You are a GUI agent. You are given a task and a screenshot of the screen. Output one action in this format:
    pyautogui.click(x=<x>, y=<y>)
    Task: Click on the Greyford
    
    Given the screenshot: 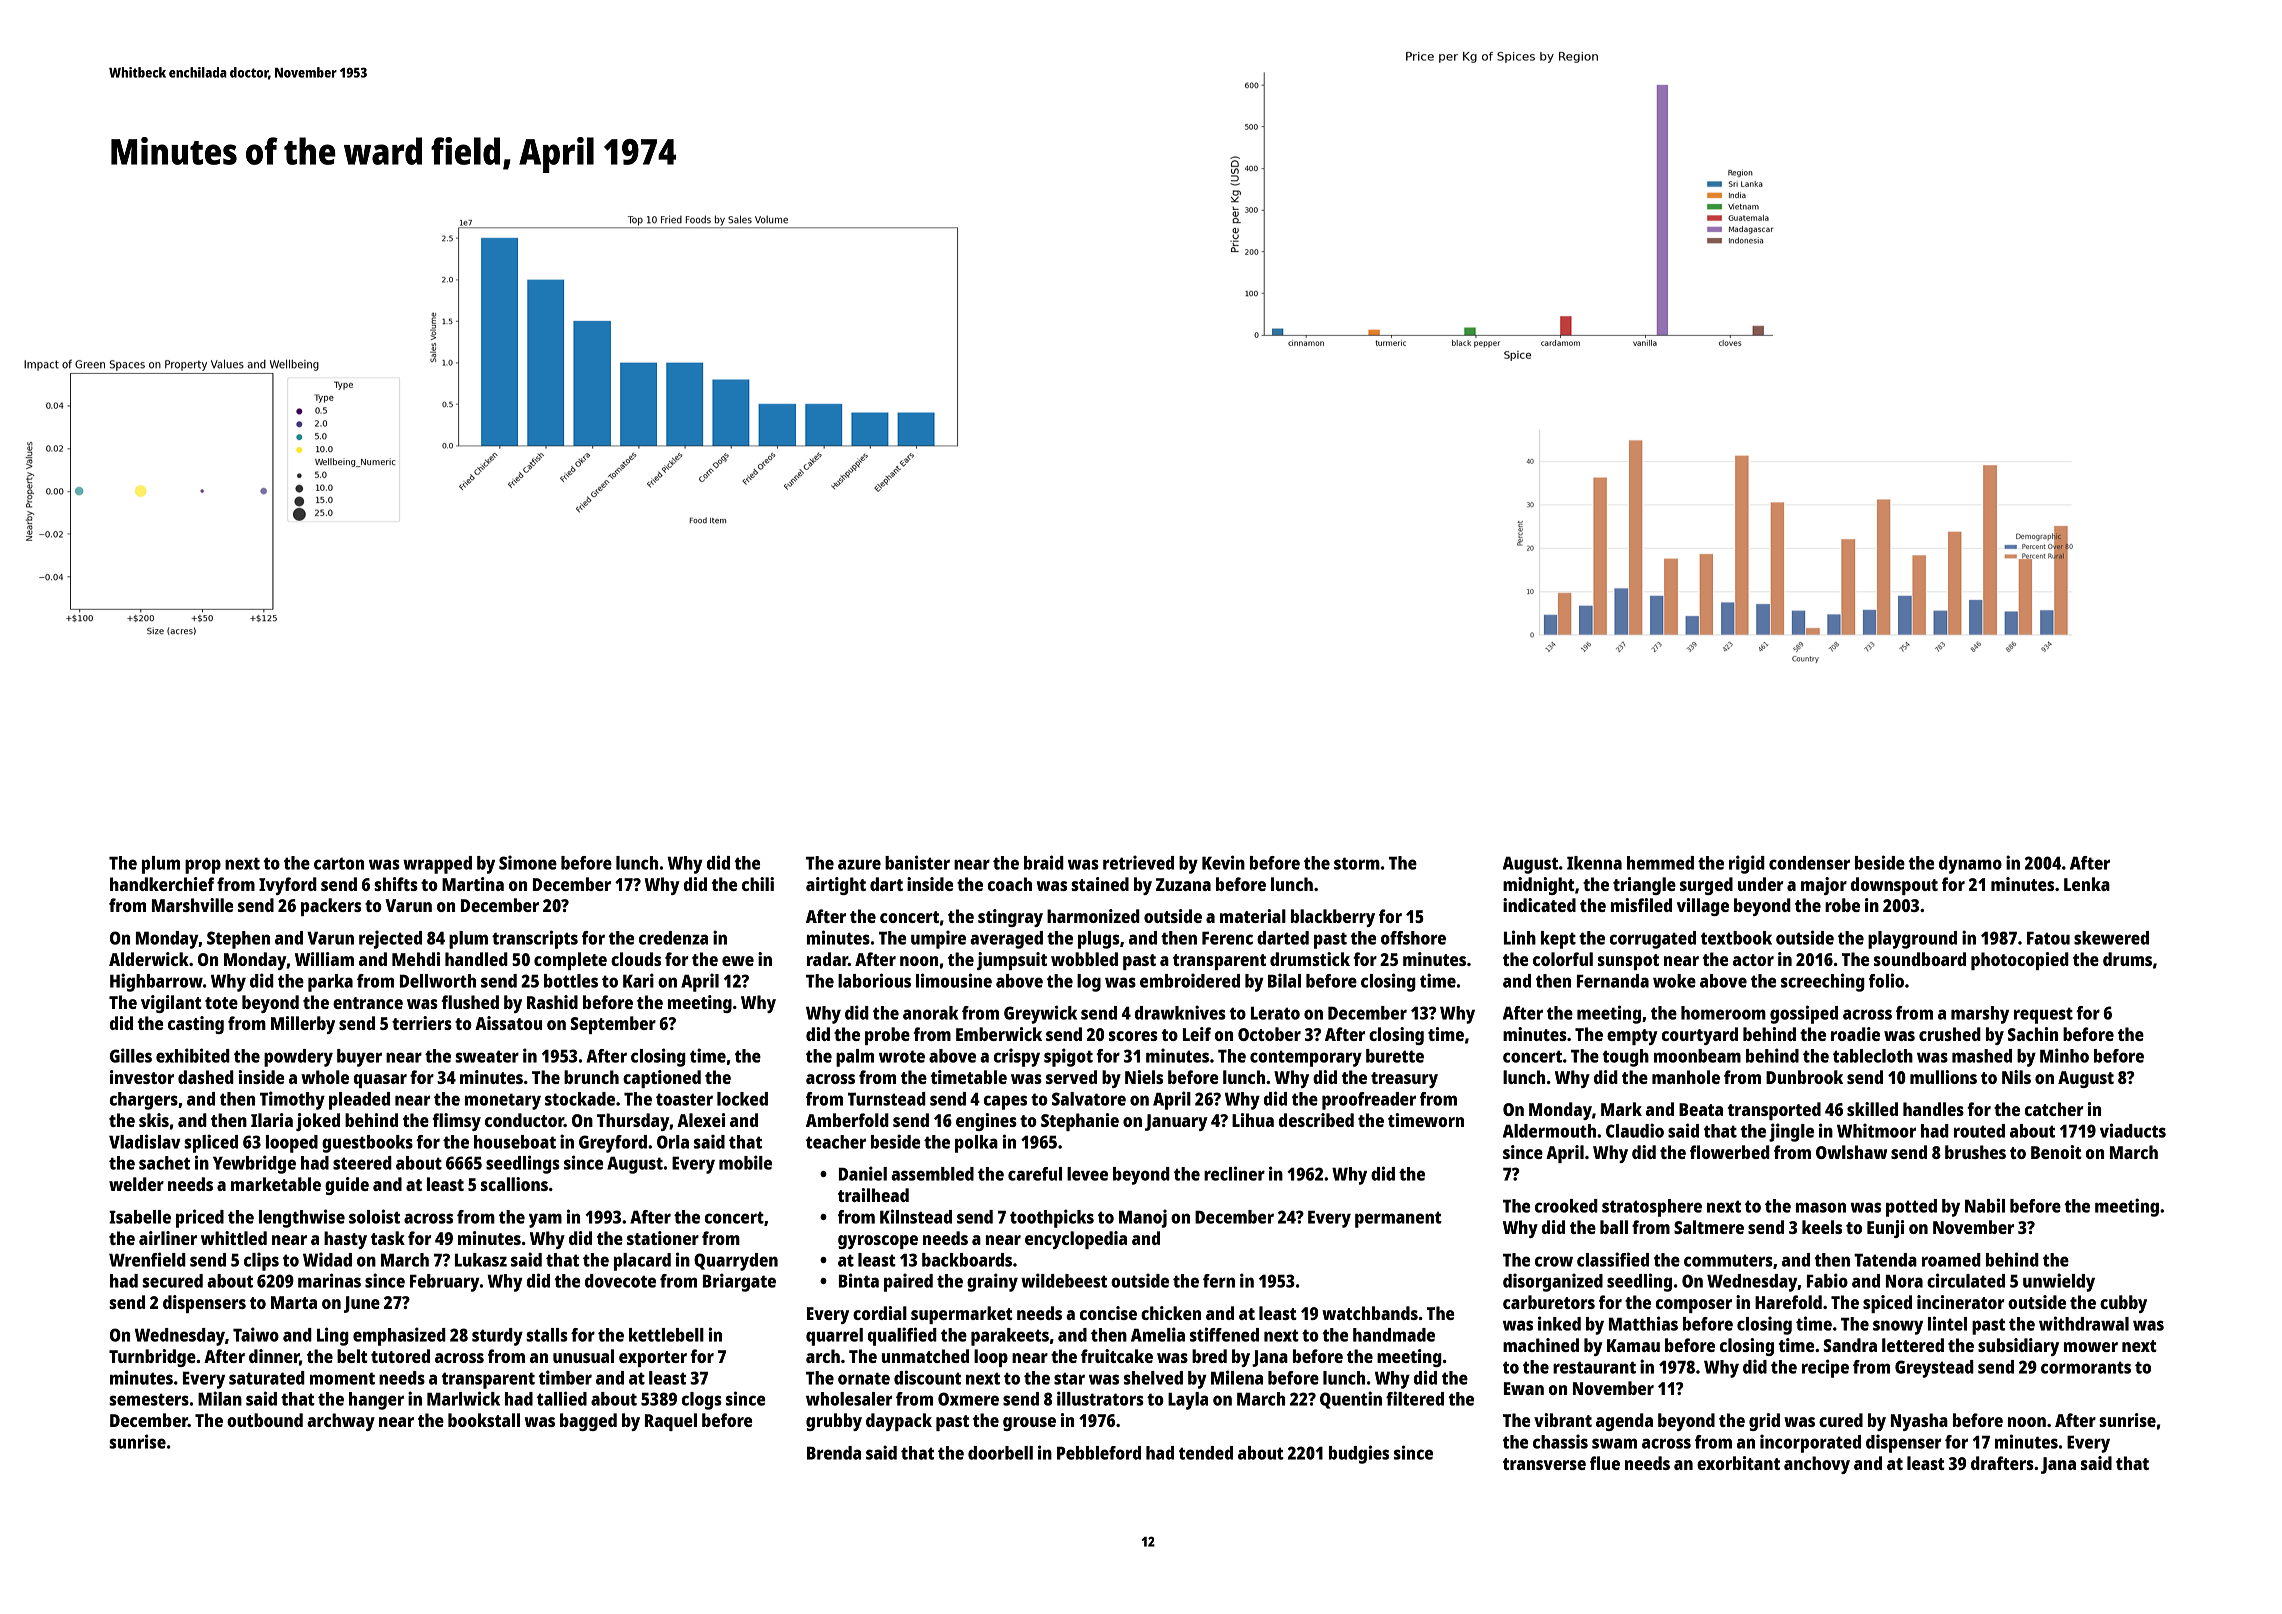 What is the action you would take?
    pyautogui.click(x=613, y=1144)
